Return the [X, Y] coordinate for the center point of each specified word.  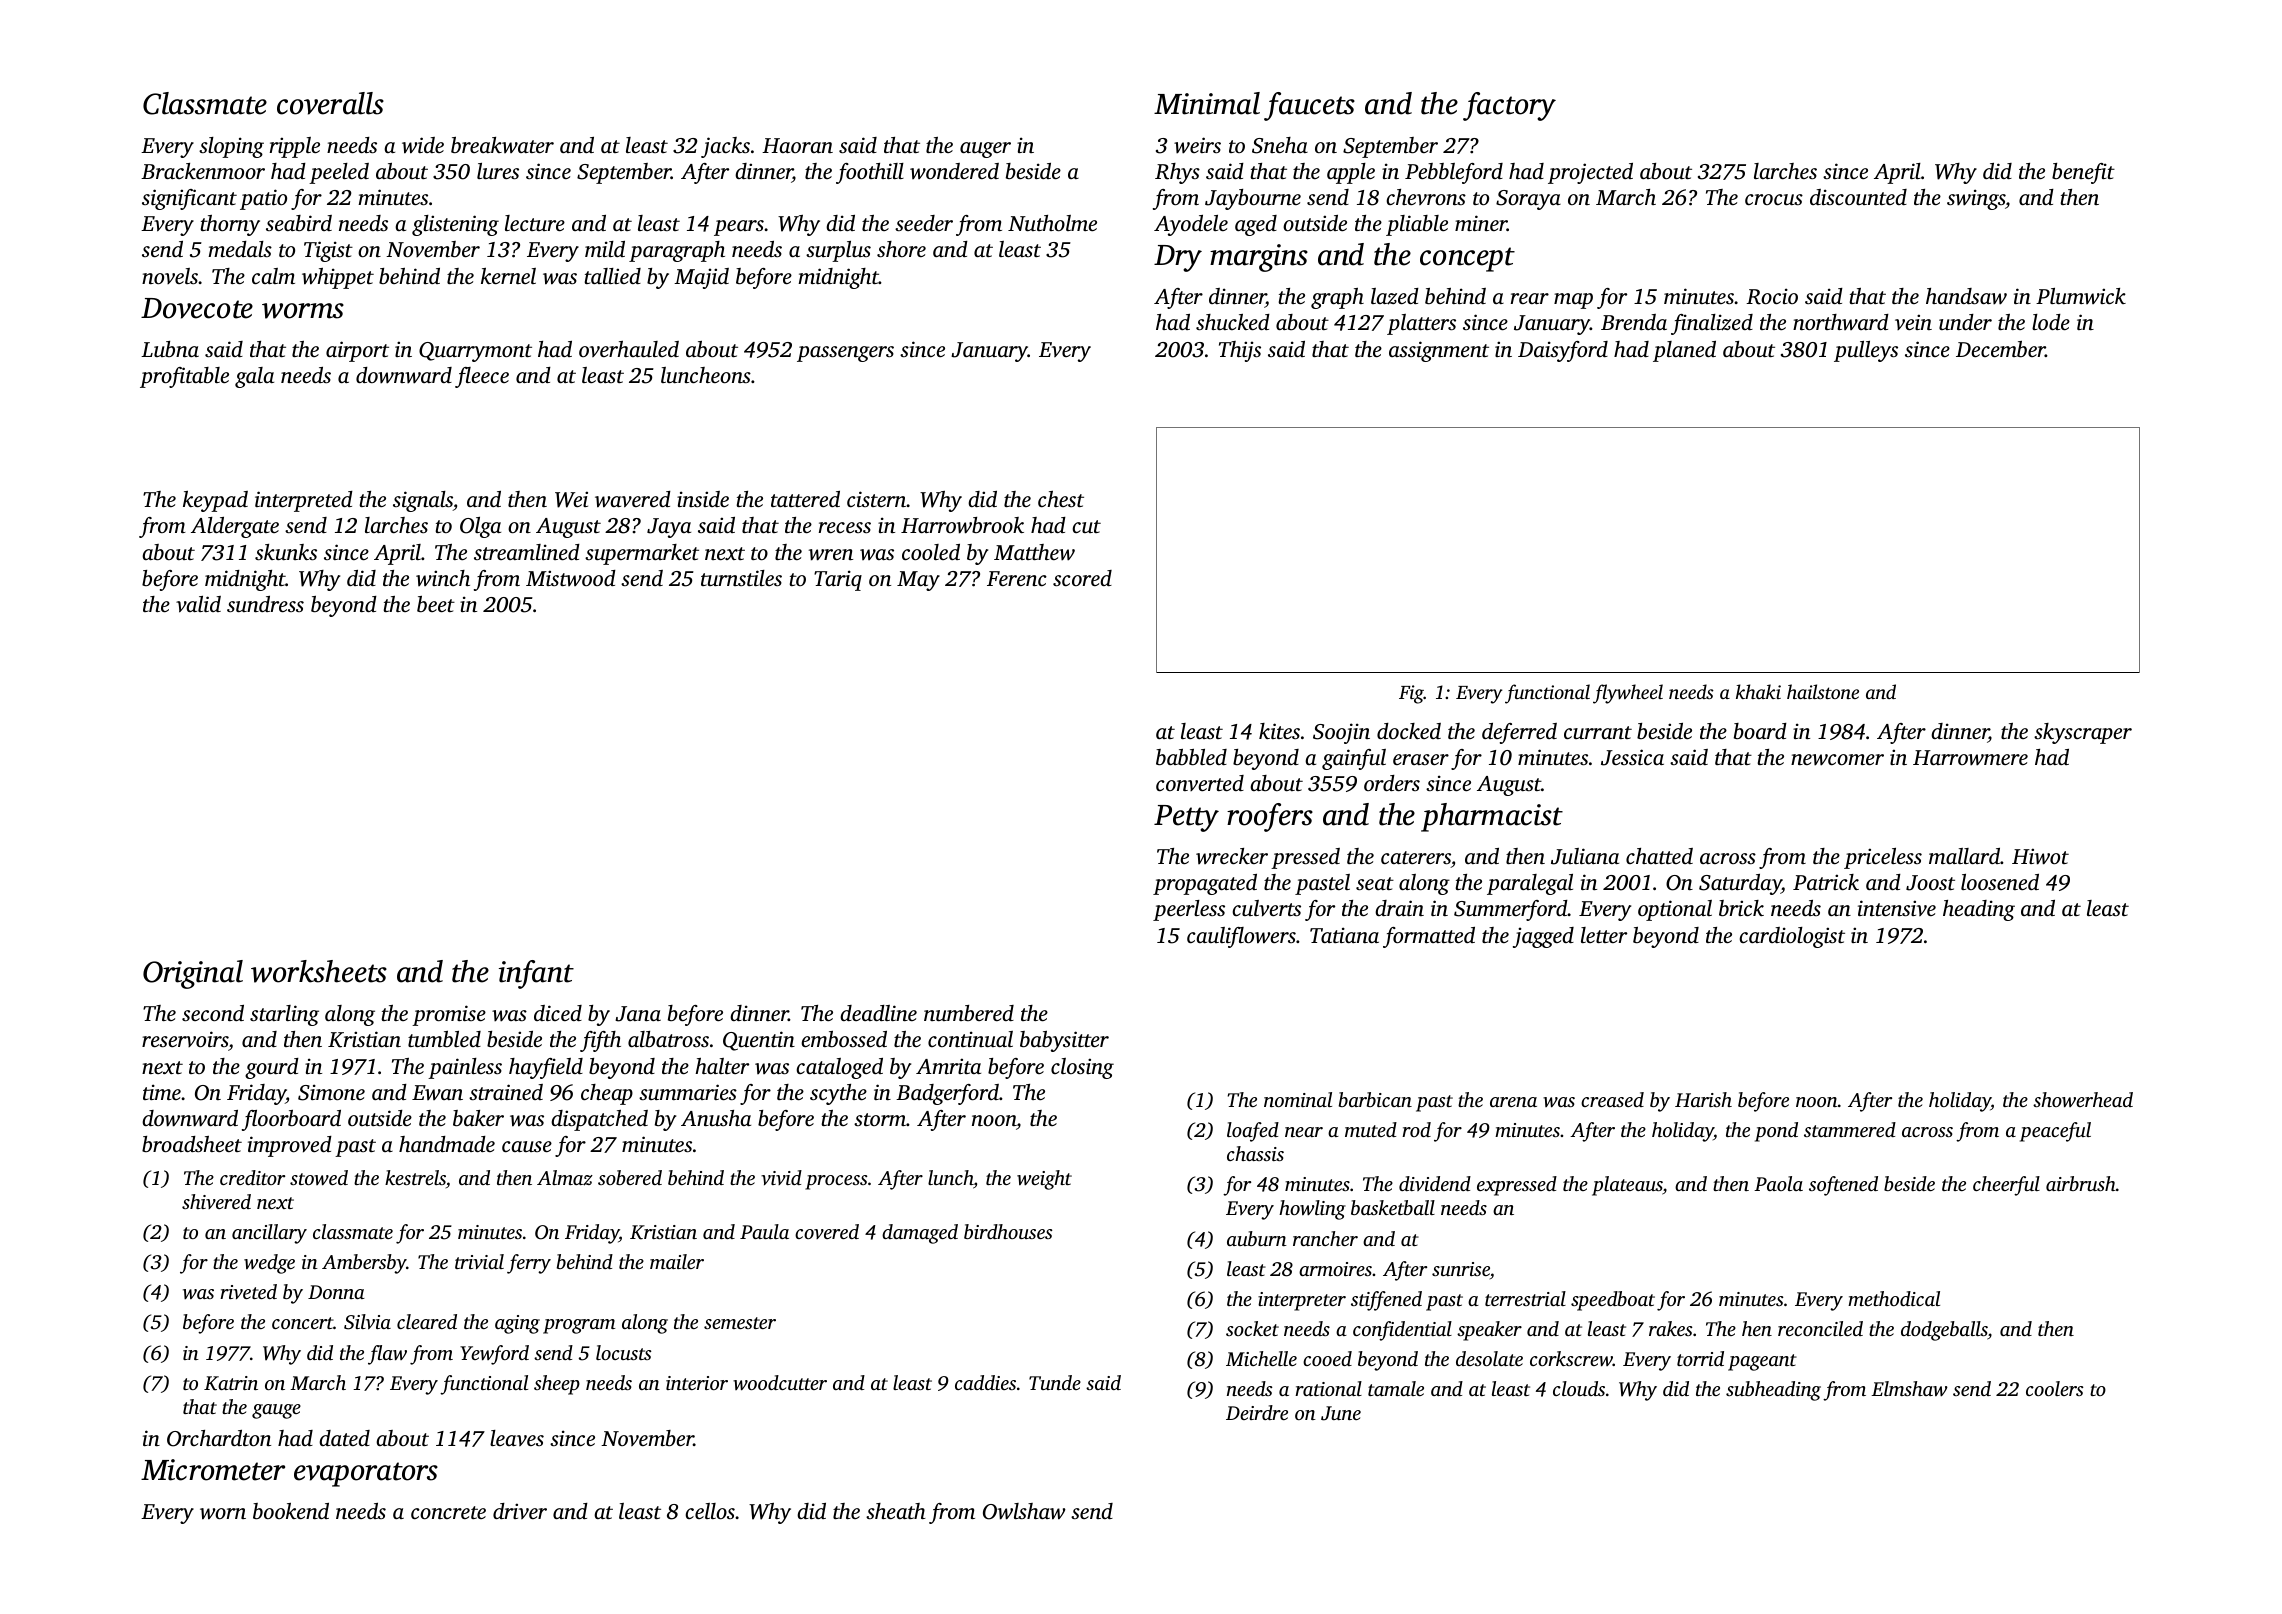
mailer [677, 1261]
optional [1675, 910]
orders [1392, 783]
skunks [286, 552]
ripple [295, 147]
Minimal [1207, 103]
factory [1509, 106]
